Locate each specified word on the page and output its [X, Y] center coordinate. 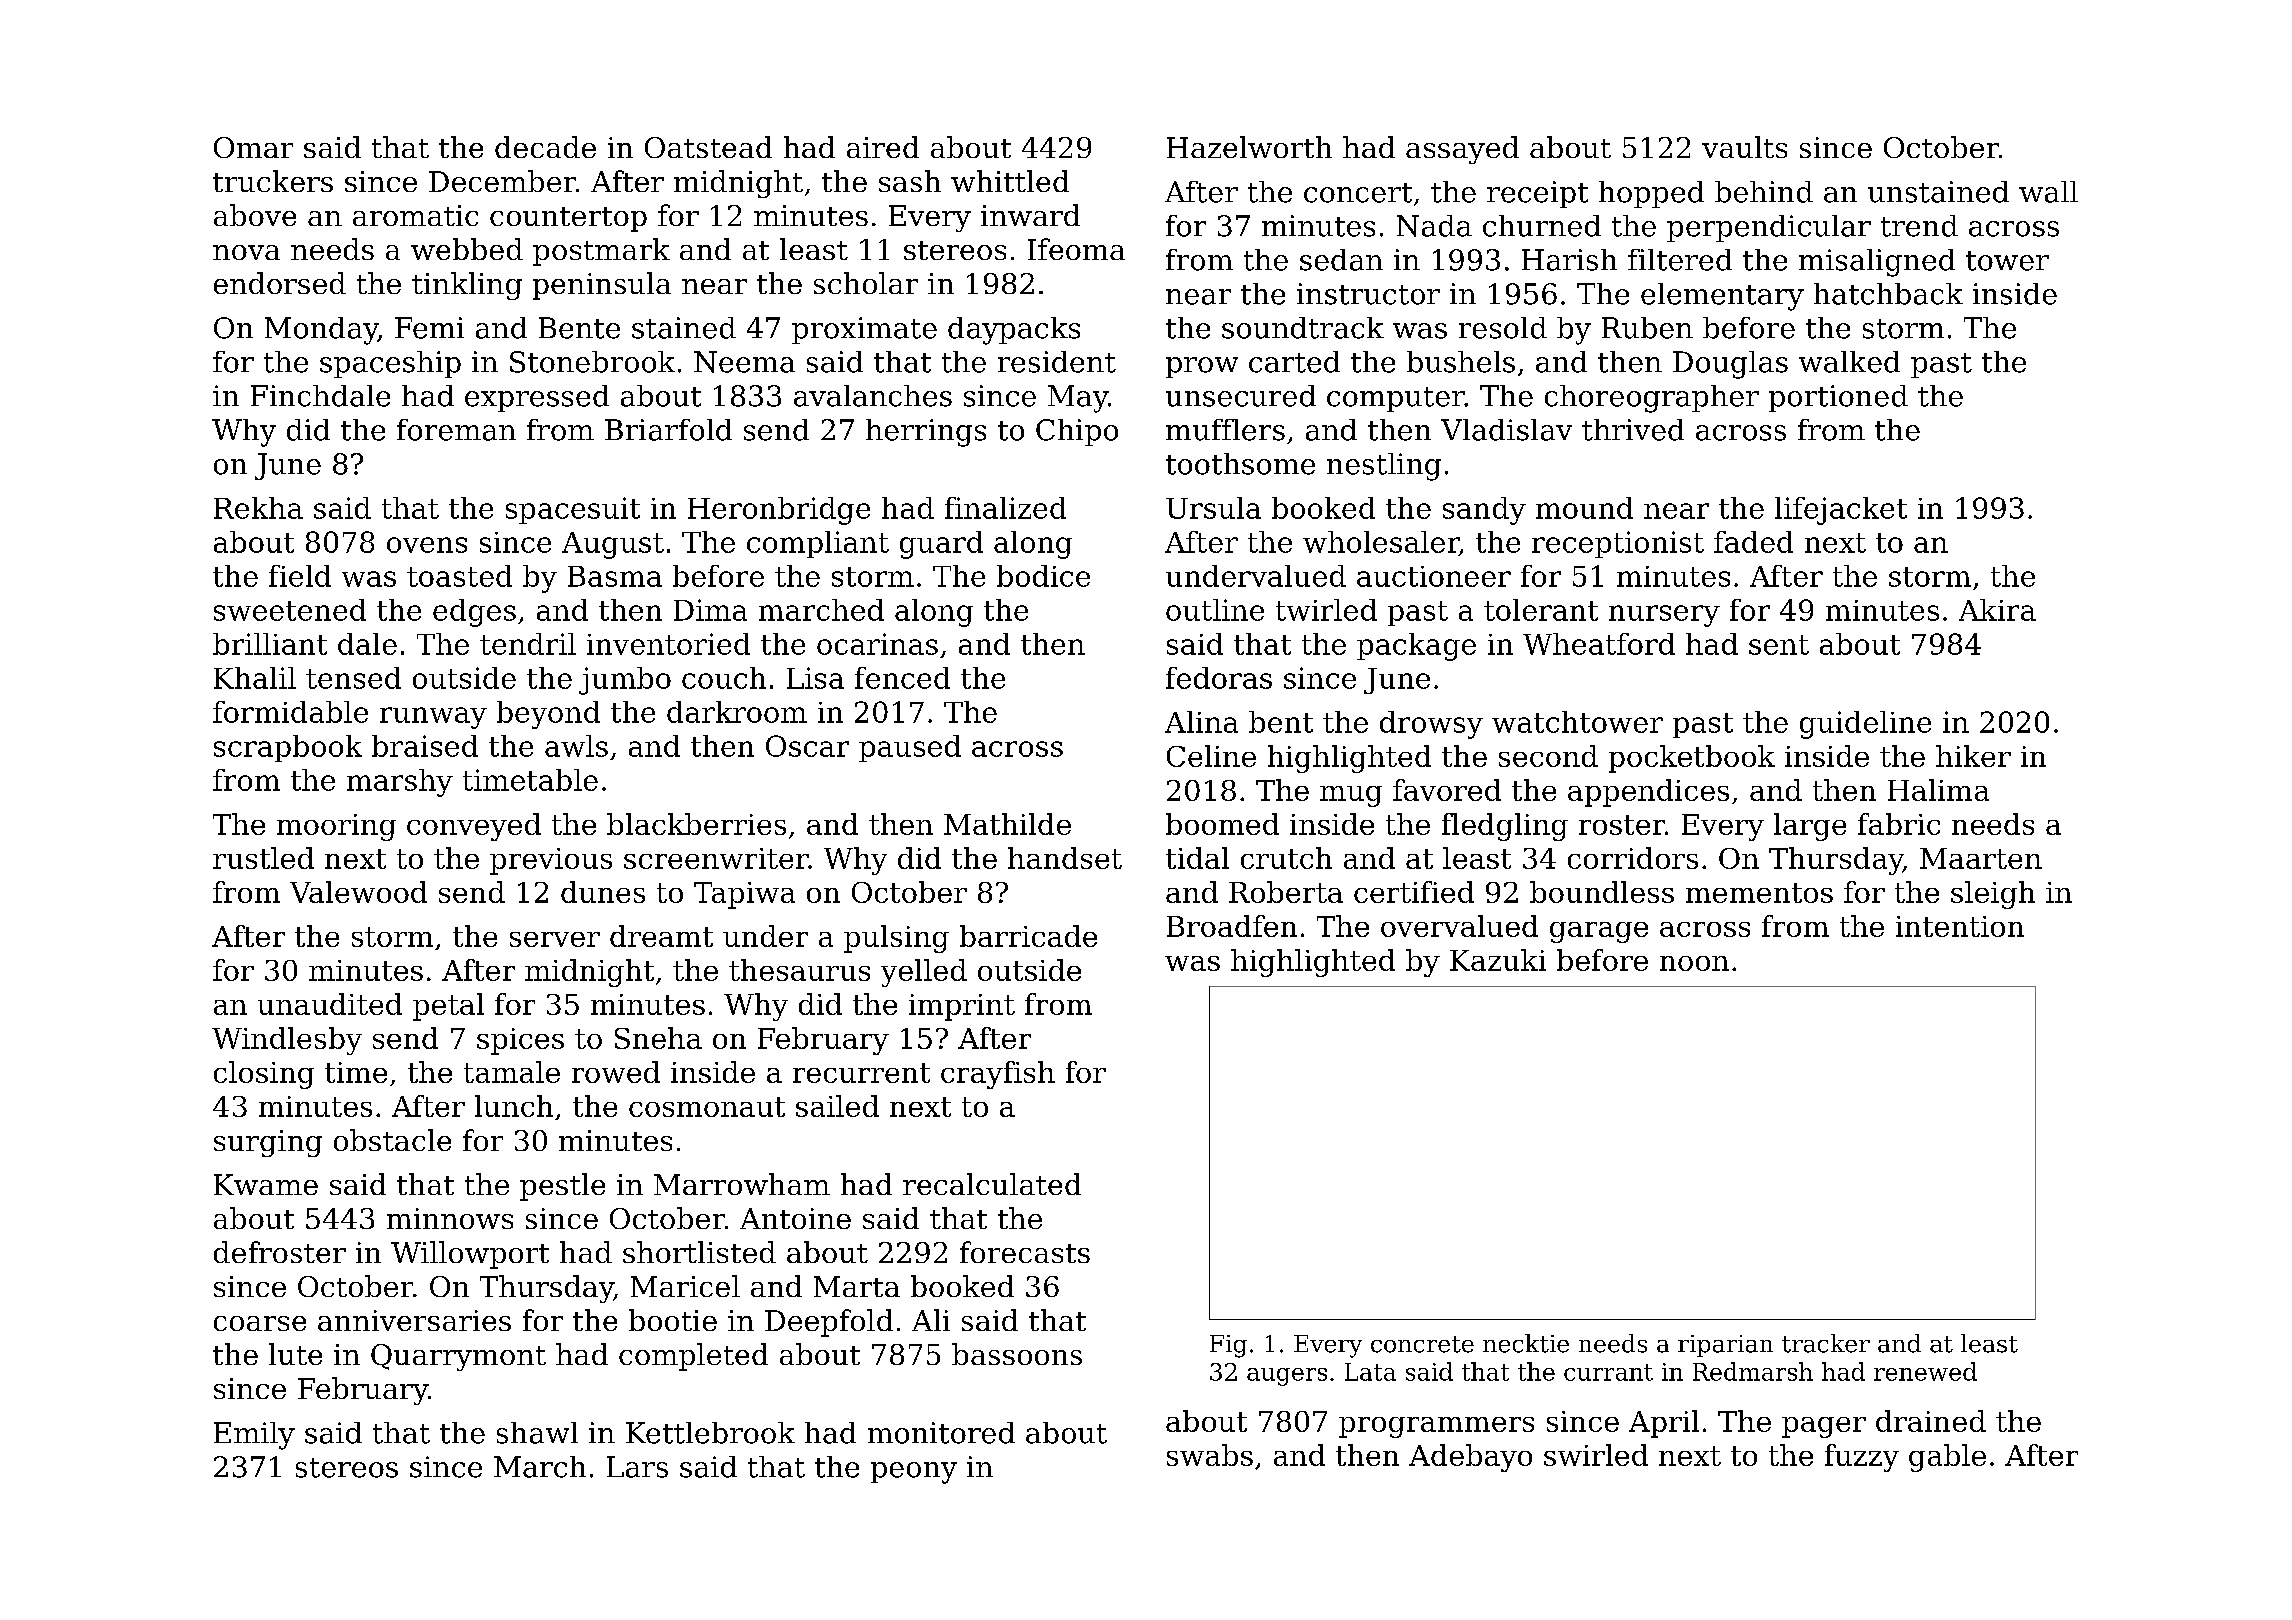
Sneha [658, 1038]
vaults [1744, 147]
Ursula [1213, 508]
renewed [1925, 1371]
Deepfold [829, 1323]
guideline [1865, 725]
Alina [1201, 722]
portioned [1838, 398]
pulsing [896, 939]
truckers [273, 181]
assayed [1462, 150]
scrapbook [288, 748]
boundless [1602, 892]
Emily [254, 1436]
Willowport [470, 1255]
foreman [456, 430]
